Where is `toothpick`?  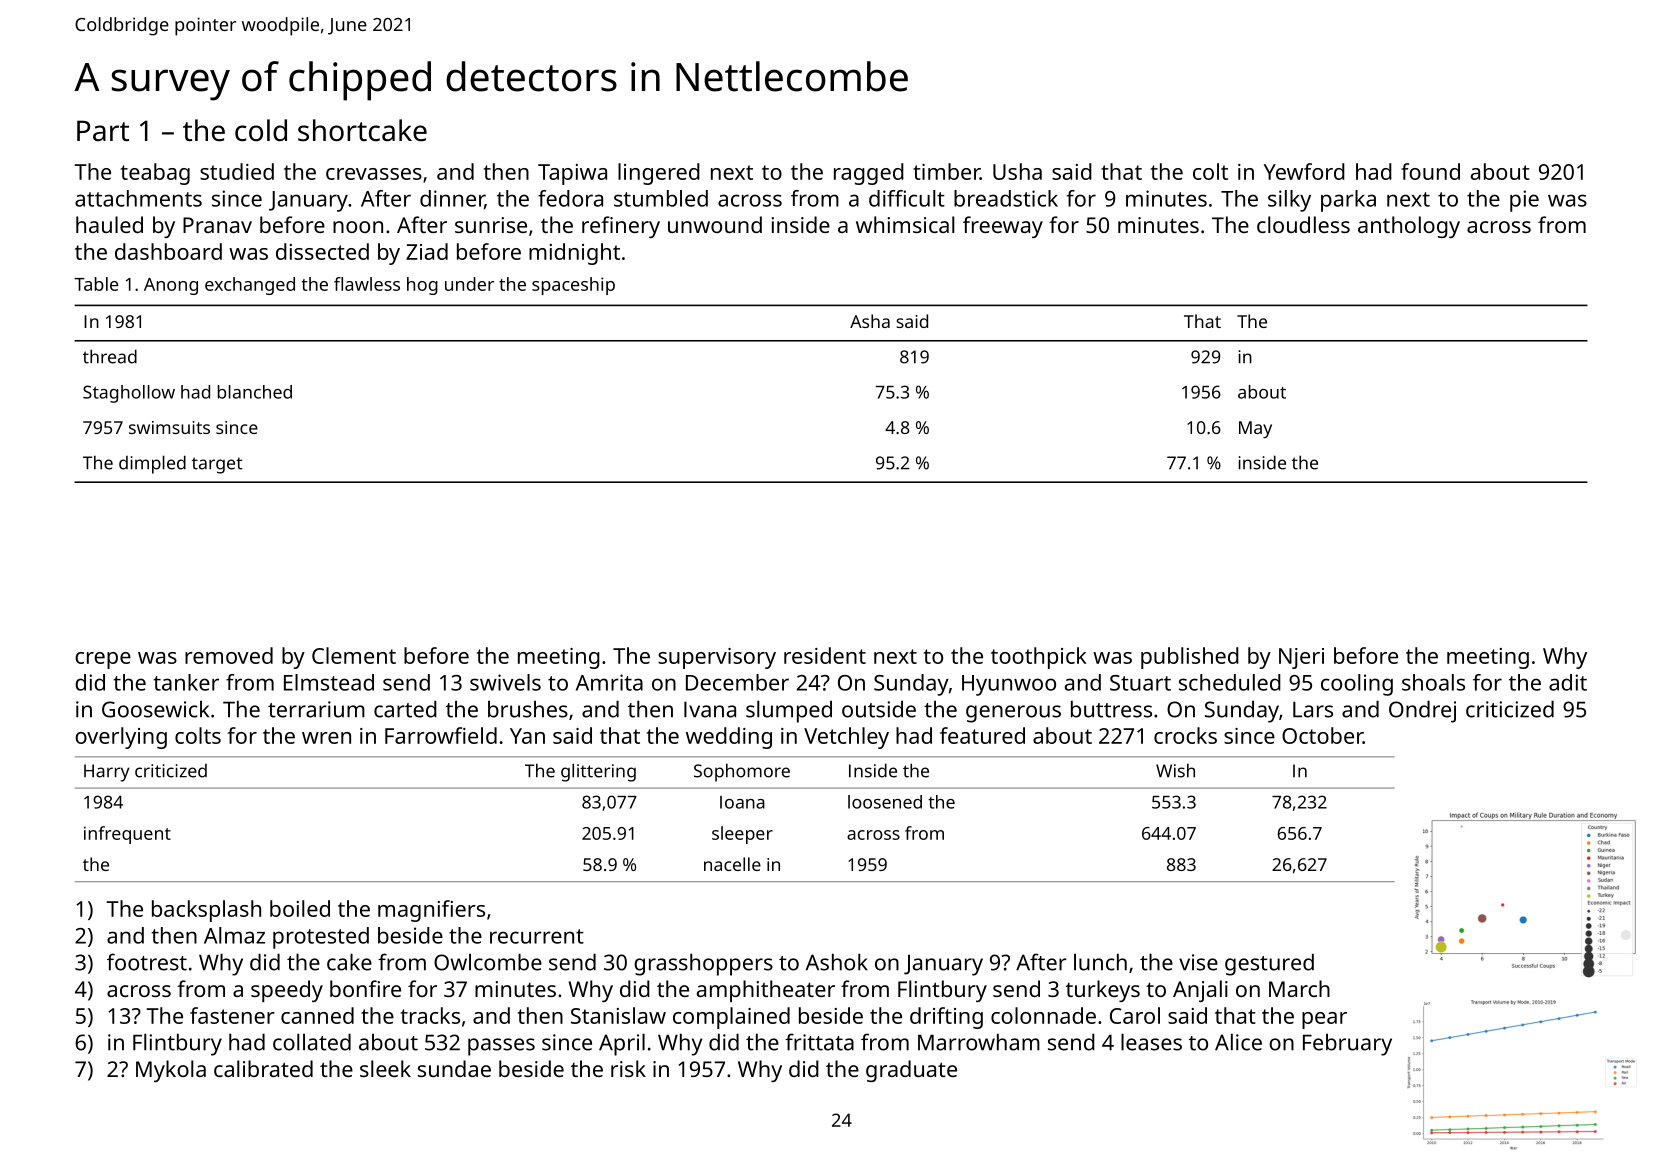
toothpick is located at coordinates (1039, 658).
